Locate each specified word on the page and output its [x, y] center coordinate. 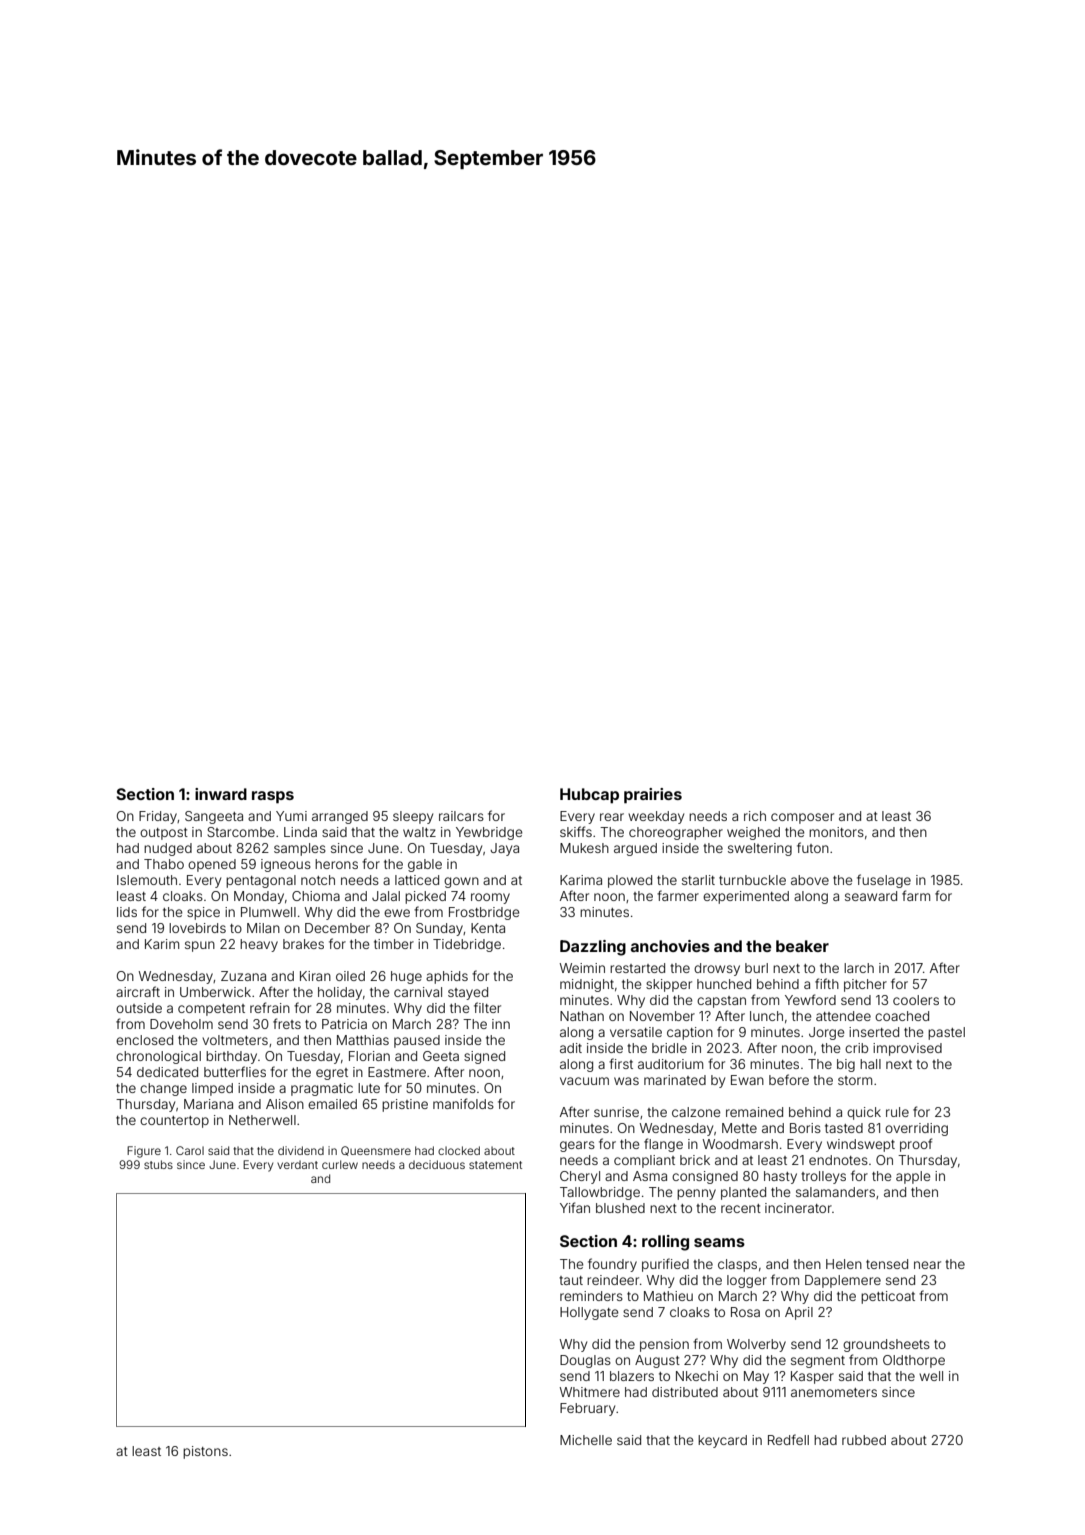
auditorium [670, 1064]
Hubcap [589, 796]
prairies [653, 796]
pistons [205, 1452]
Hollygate [589, 1313]
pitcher [865, 985]
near [927, 1265]
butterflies [235, 1071]
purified [665, 1265]
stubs [158, 1164]
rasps [273, 797]
